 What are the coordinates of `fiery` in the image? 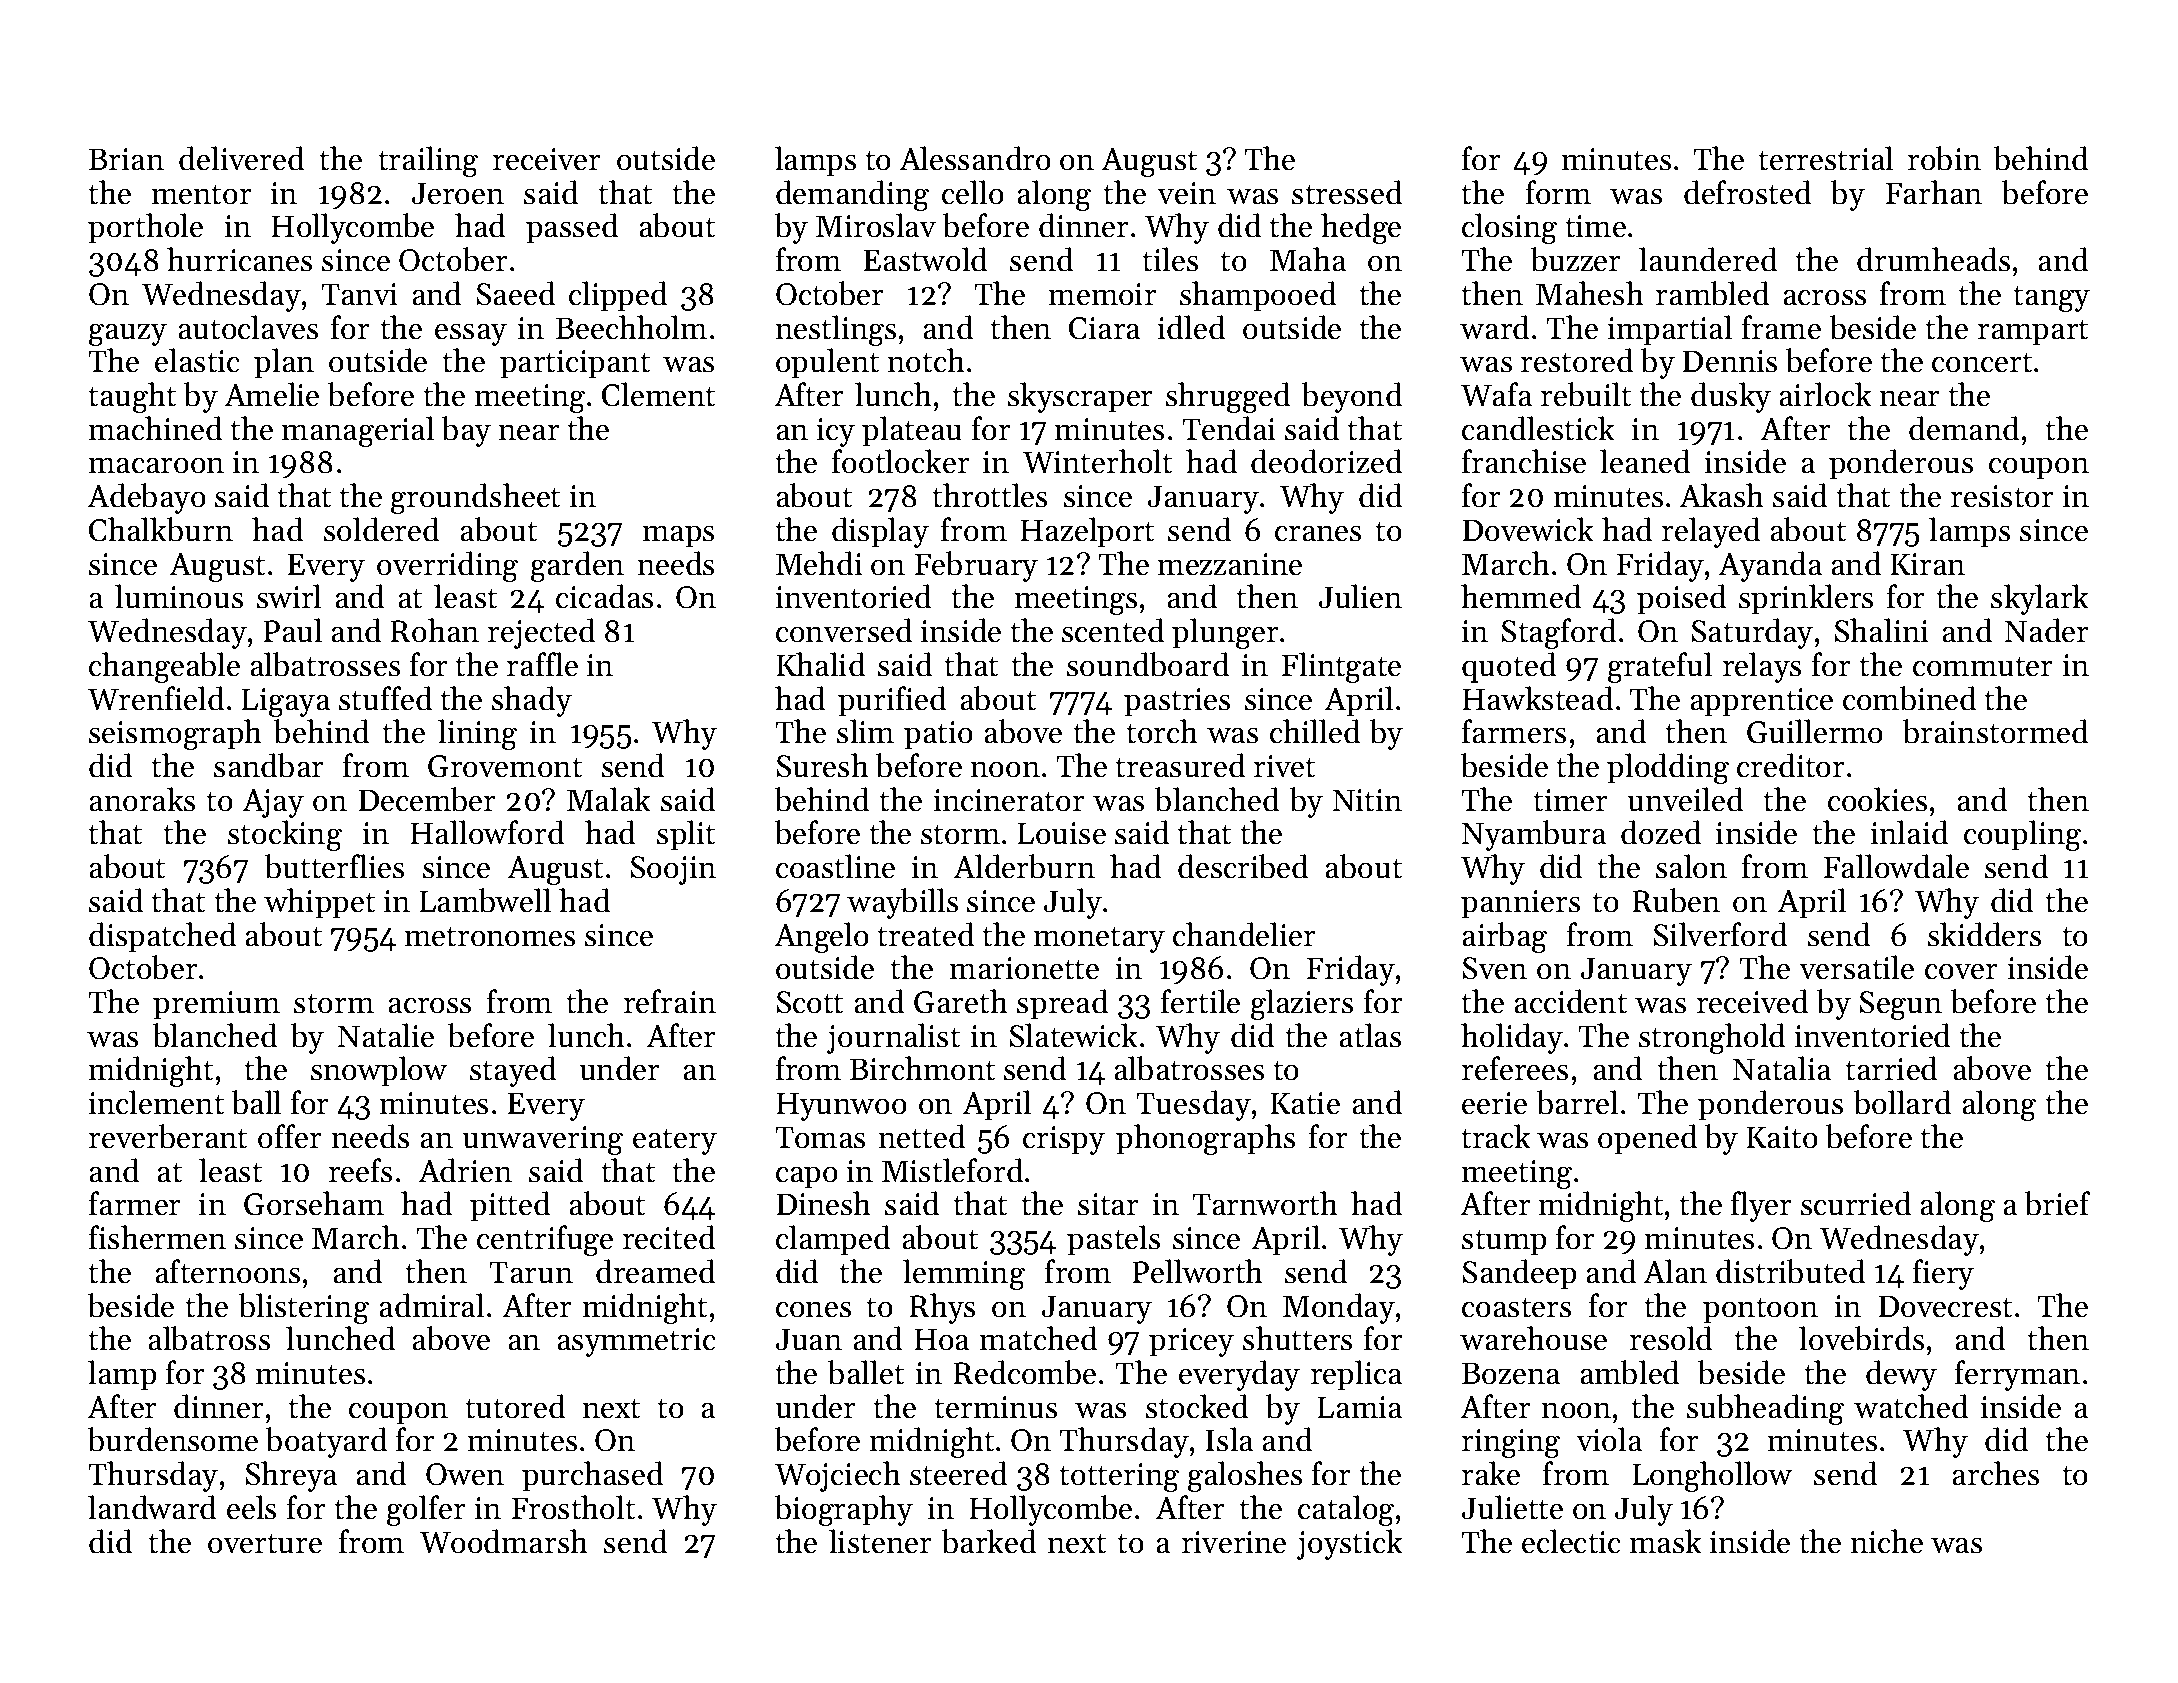 It's located at (1943, 1274).
